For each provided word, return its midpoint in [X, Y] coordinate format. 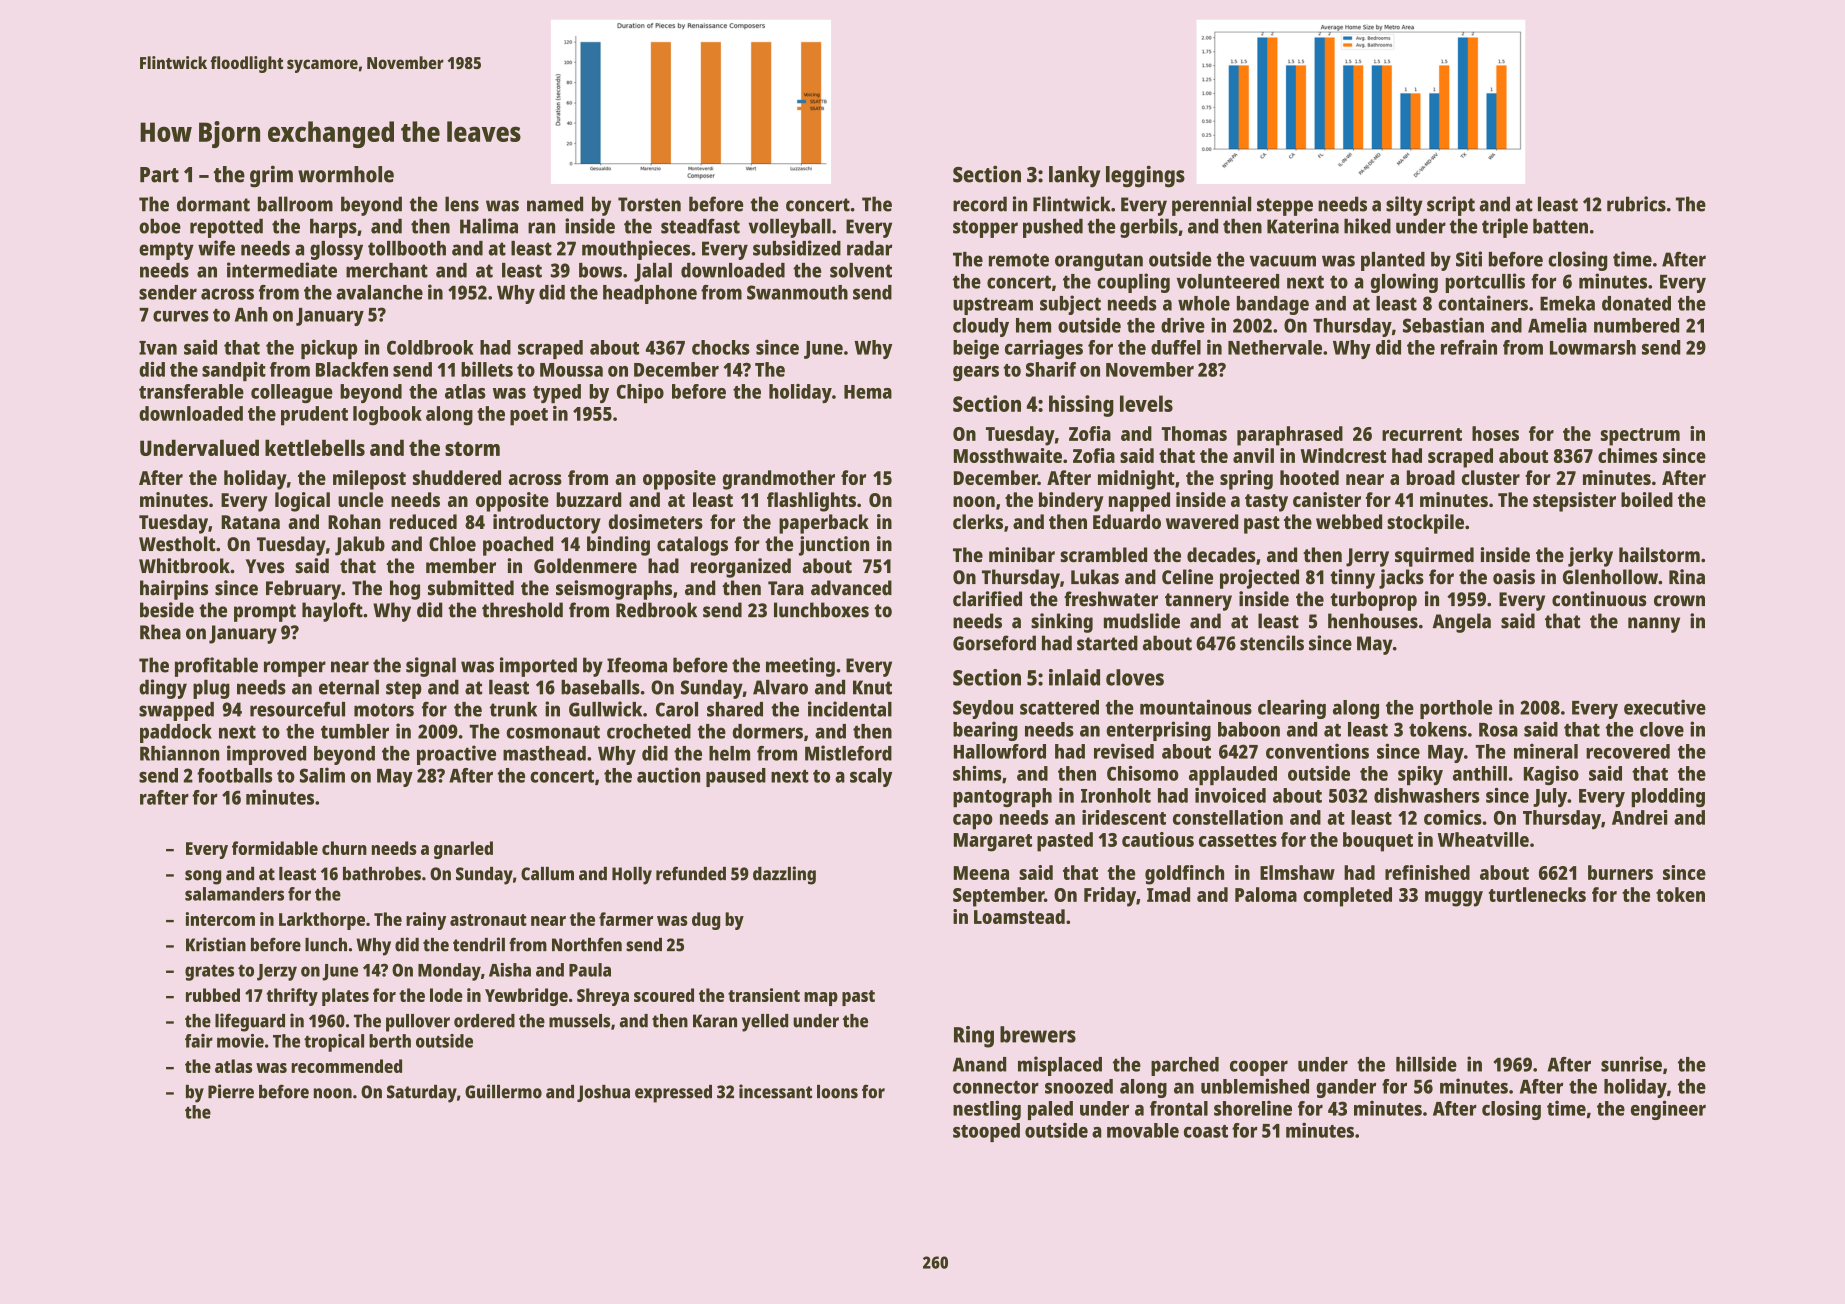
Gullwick [605, 709]
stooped [986, 1132]
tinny [1352, 579]
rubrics [1636, 204]
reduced [423, 521]
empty [166, 251]
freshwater [1111, 599]
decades [1221, 554]
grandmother [779, 480]
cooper [1259, 1068]
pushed [1053, 228]
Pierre [231, 1091]
